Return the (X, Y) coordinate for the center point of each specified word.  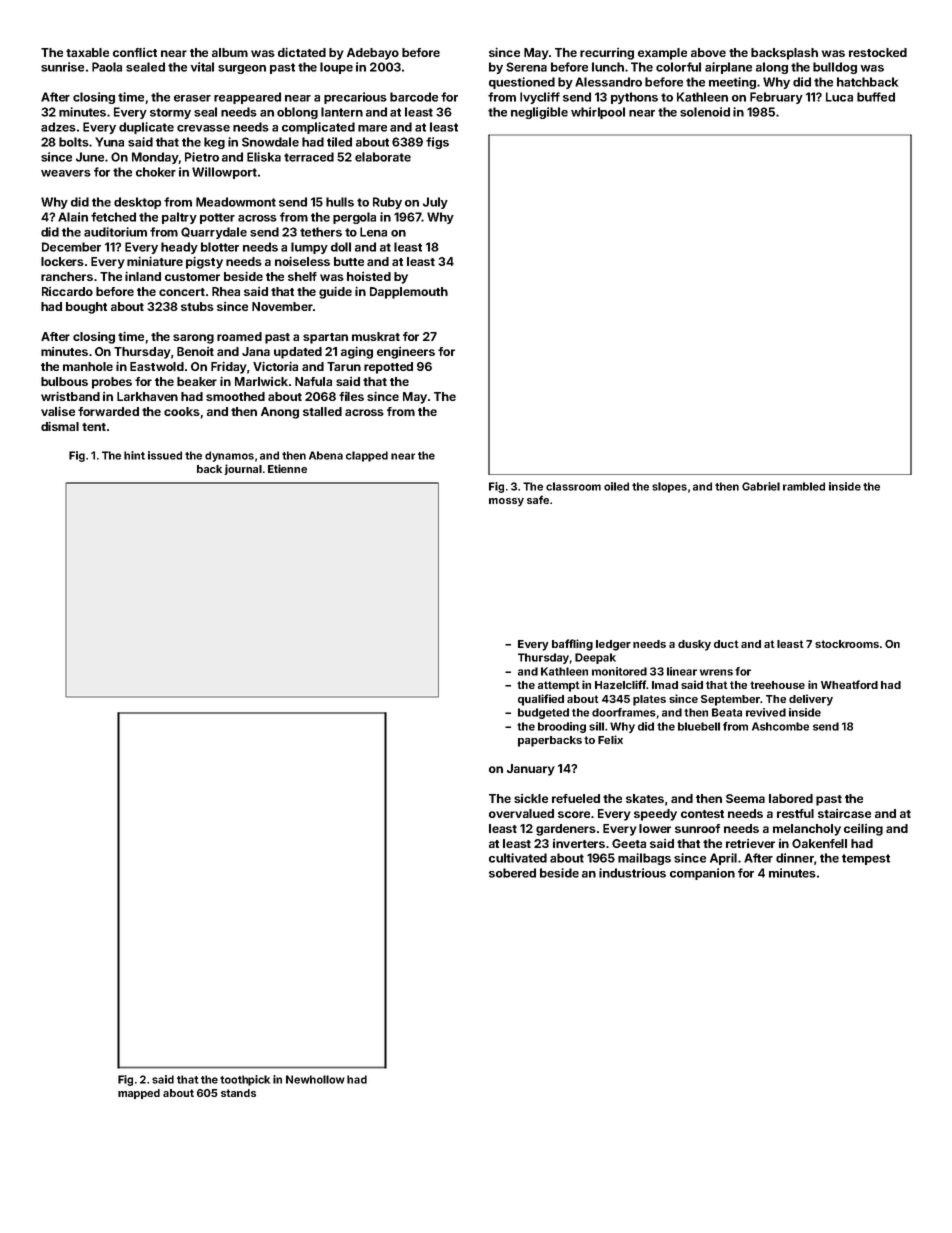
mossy (506, 502)
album (230, 52)
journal (243, 469)
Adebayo (373, 54)
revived (766, 712)
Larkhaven (147, 396)
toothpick (245, 1080)
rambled (804, 486)
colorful (678, 67)
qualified (541, 700)
